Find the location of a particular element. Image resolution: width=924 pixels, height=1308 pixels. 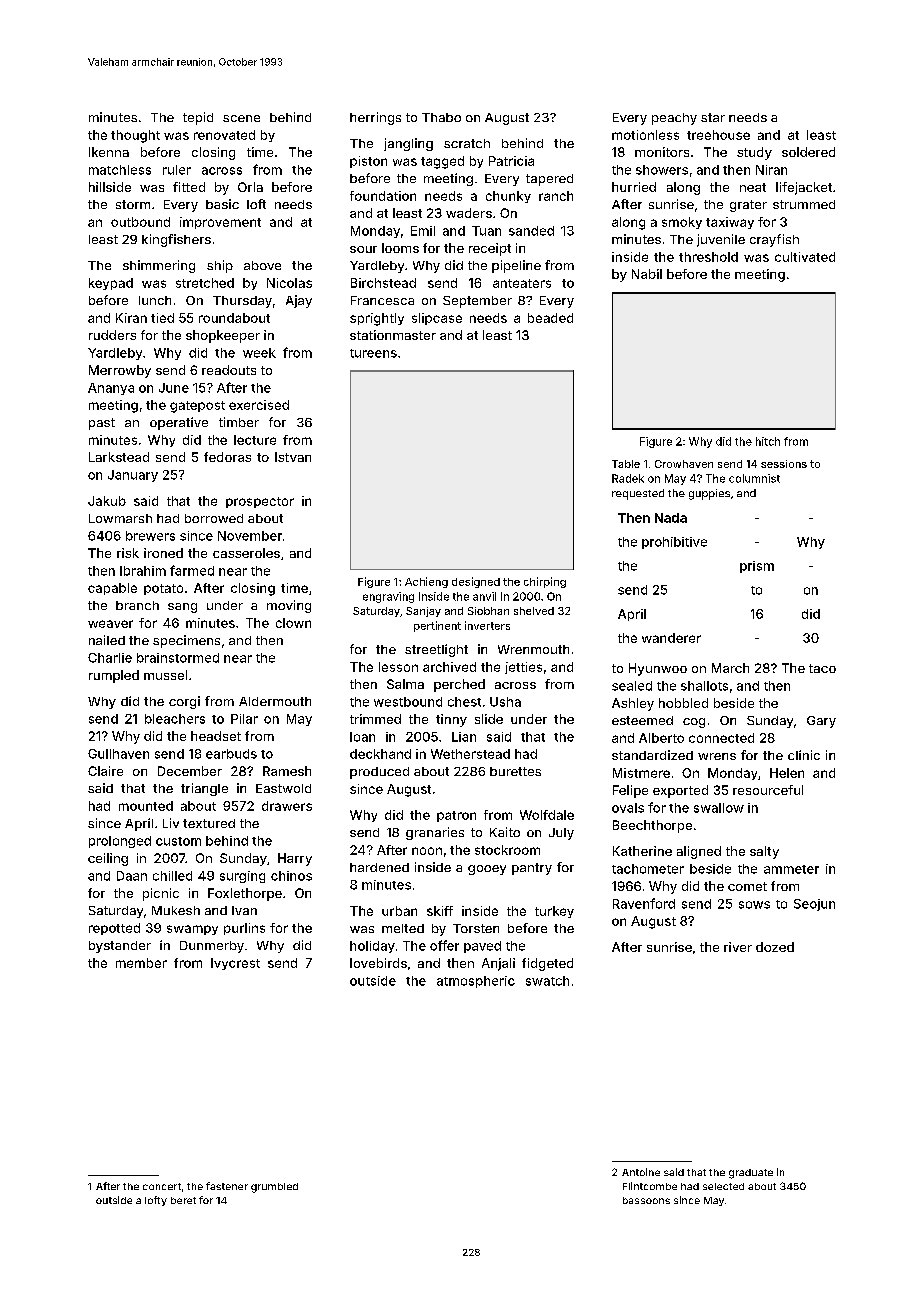

bassoons is located at coordinates (646, 1200).
